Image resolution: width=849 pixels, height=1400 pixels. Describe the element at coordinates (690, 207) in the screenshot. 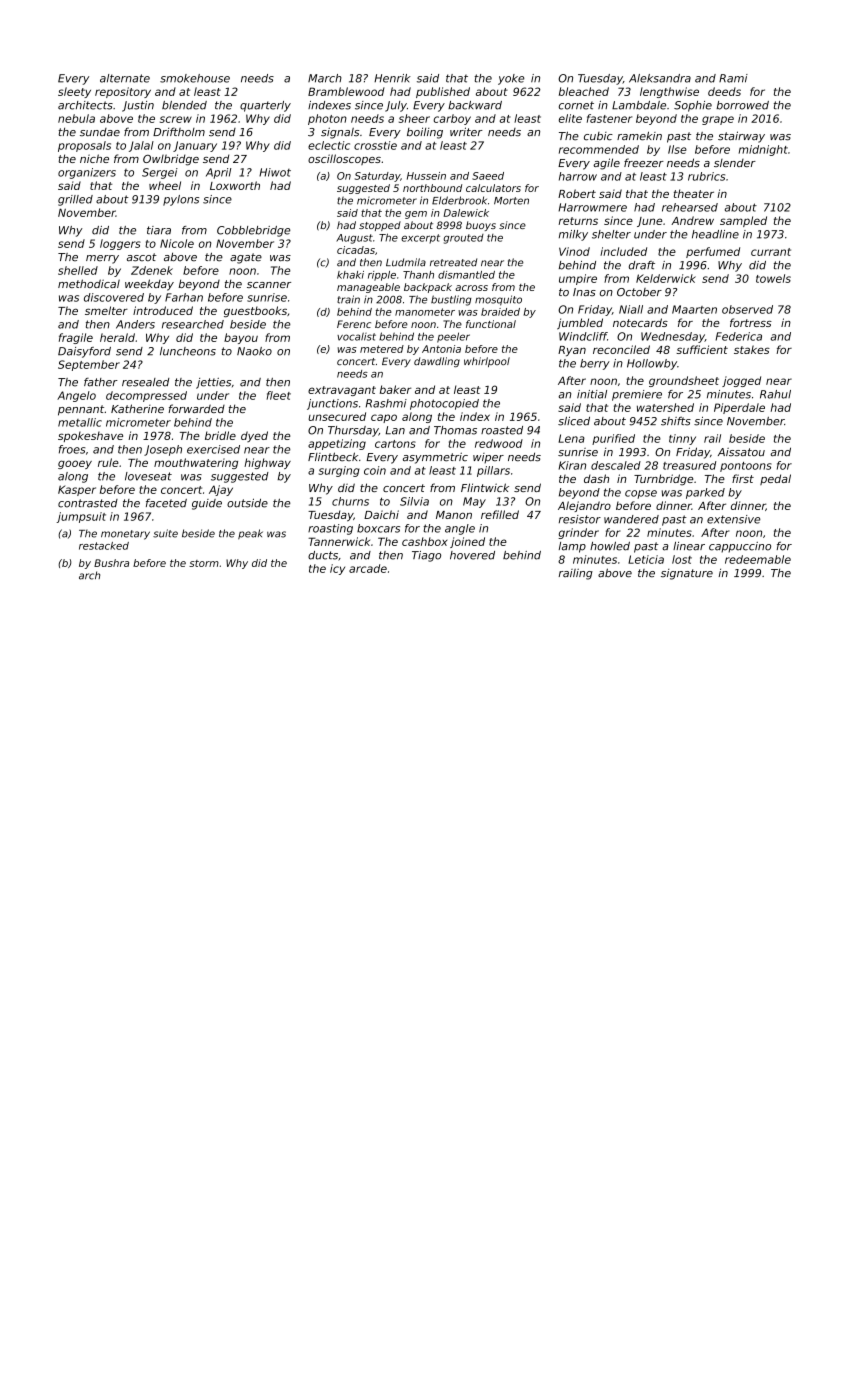

I see `rehearsed` at that location.
